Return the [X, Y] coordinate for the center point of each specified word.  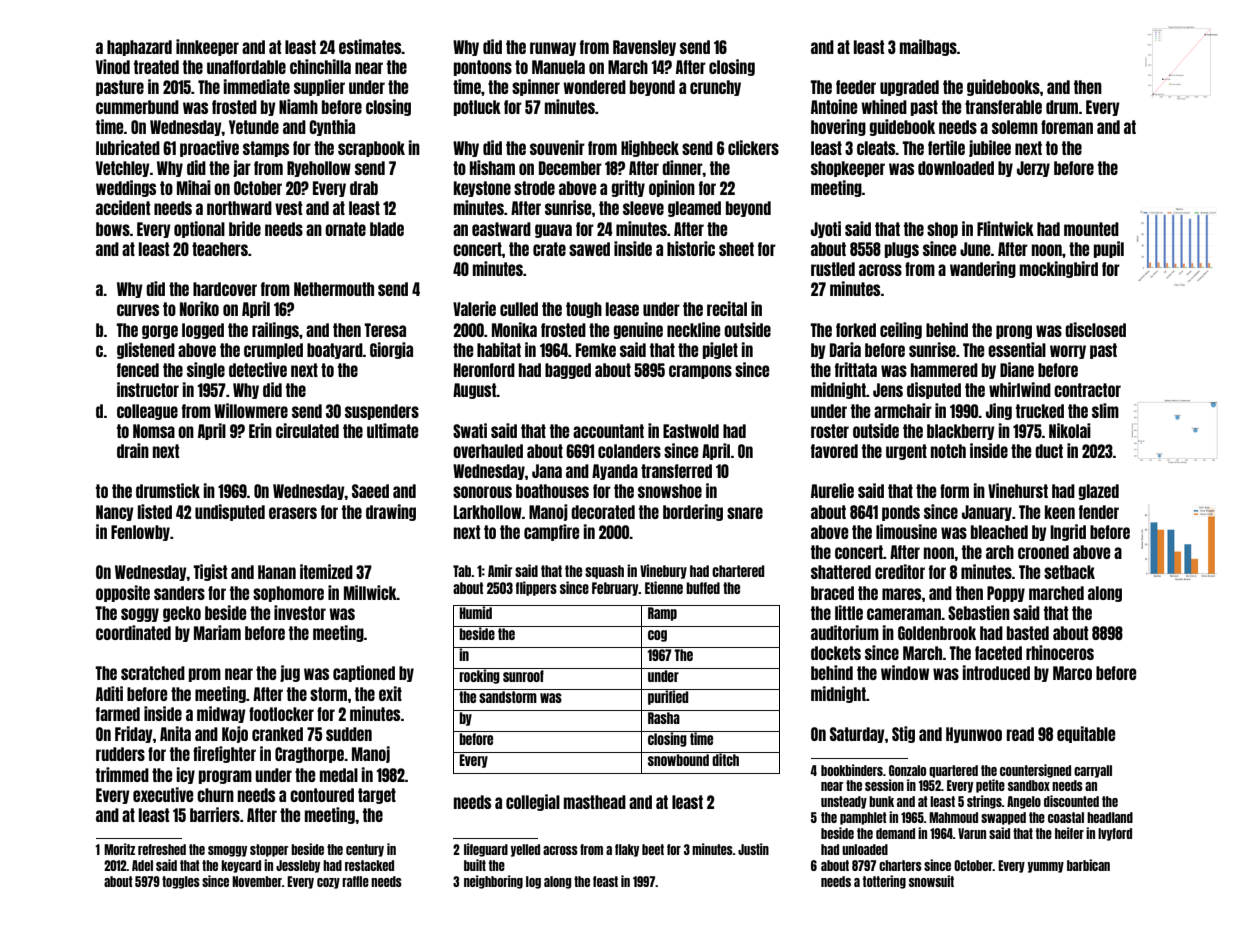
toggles [181, 882]
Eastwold [691, 431]
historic [691, 248]
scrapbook [371, 149]
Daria [845, 349]
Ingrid [1068, 532]
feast [605, 881]
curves [138, 310]
